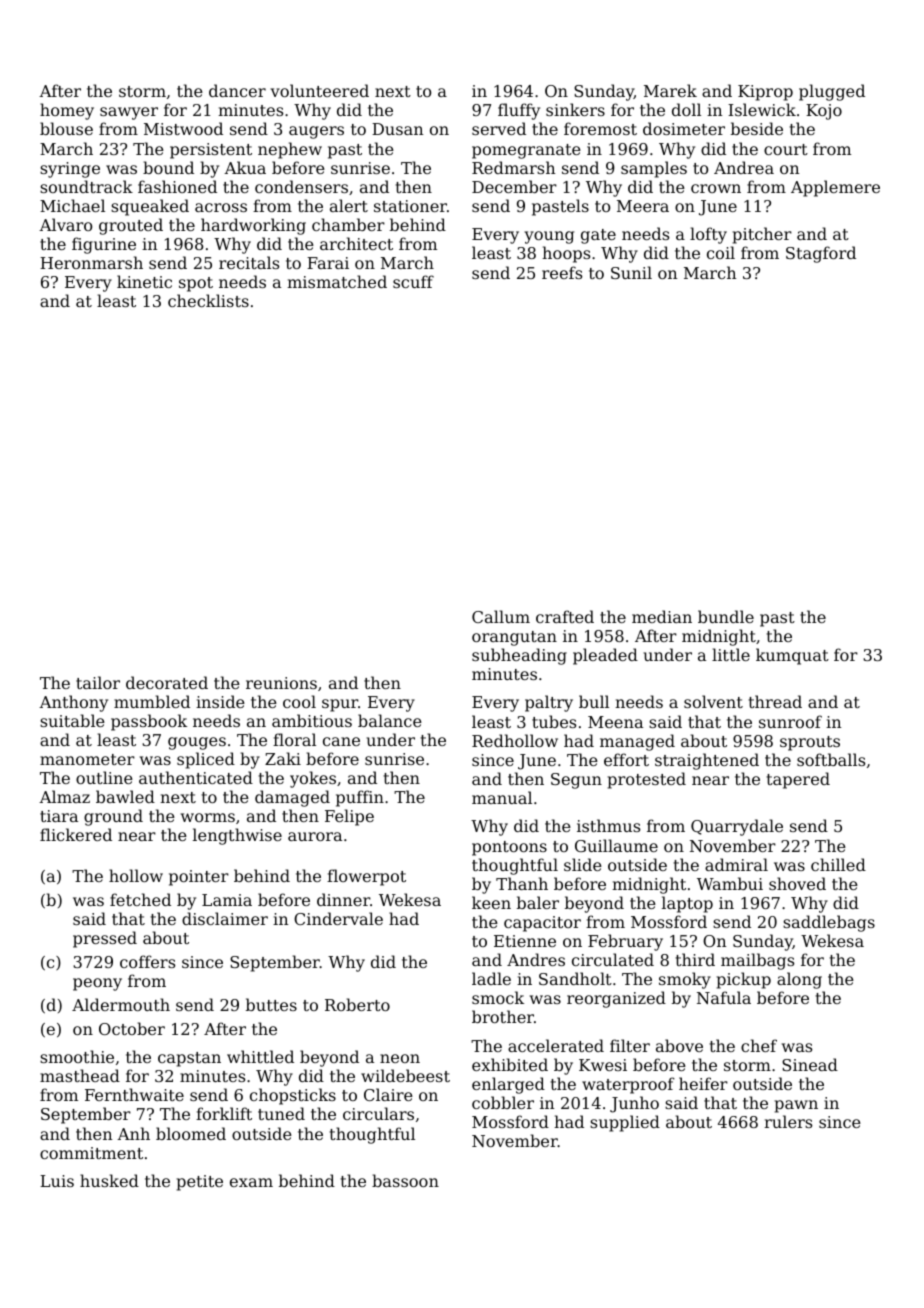 This image has height=1308, width=924. I want to click on solvent, so click(713, 701).
